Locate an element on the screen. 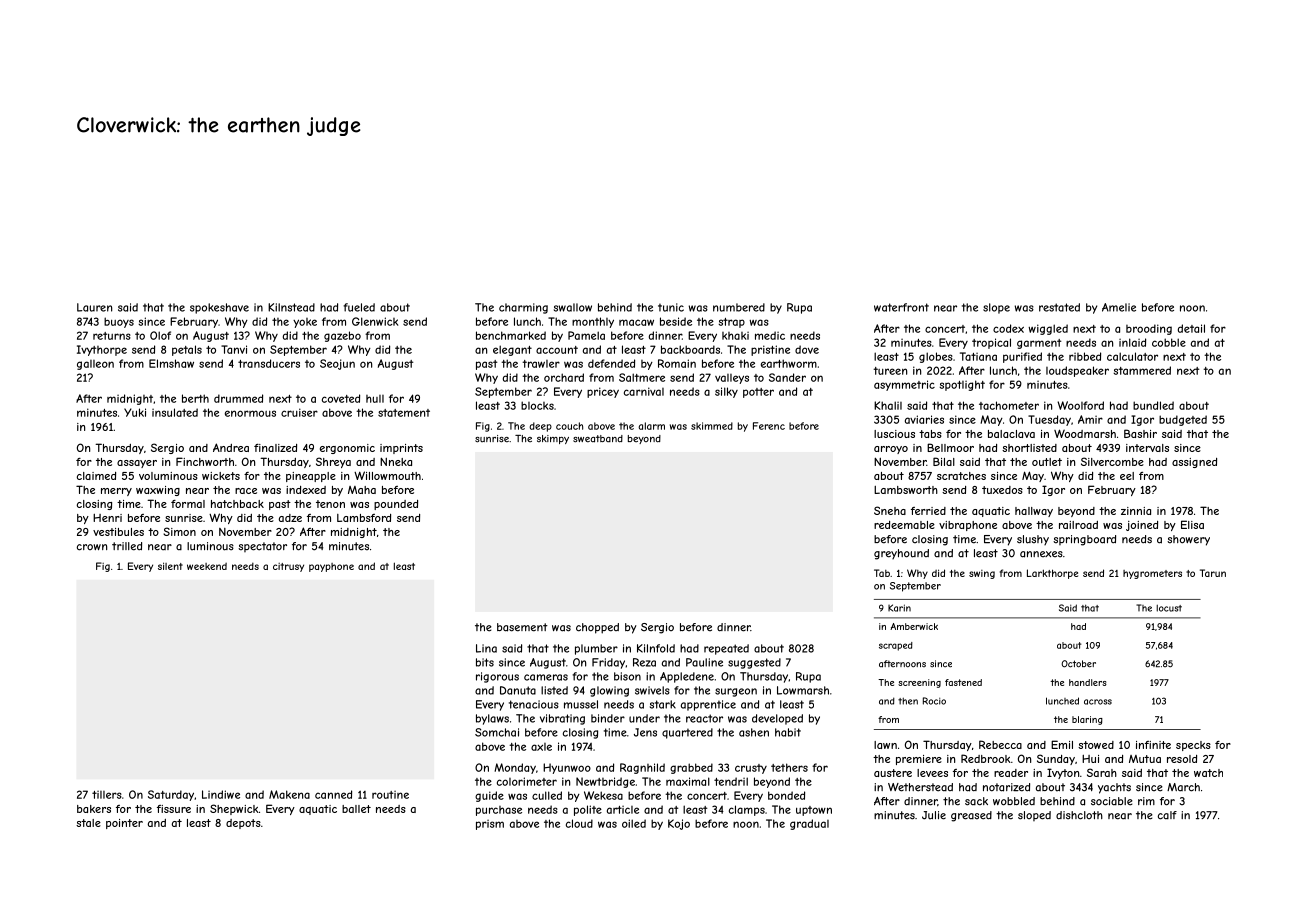  stammered is located at coordinates (1142, 370).
